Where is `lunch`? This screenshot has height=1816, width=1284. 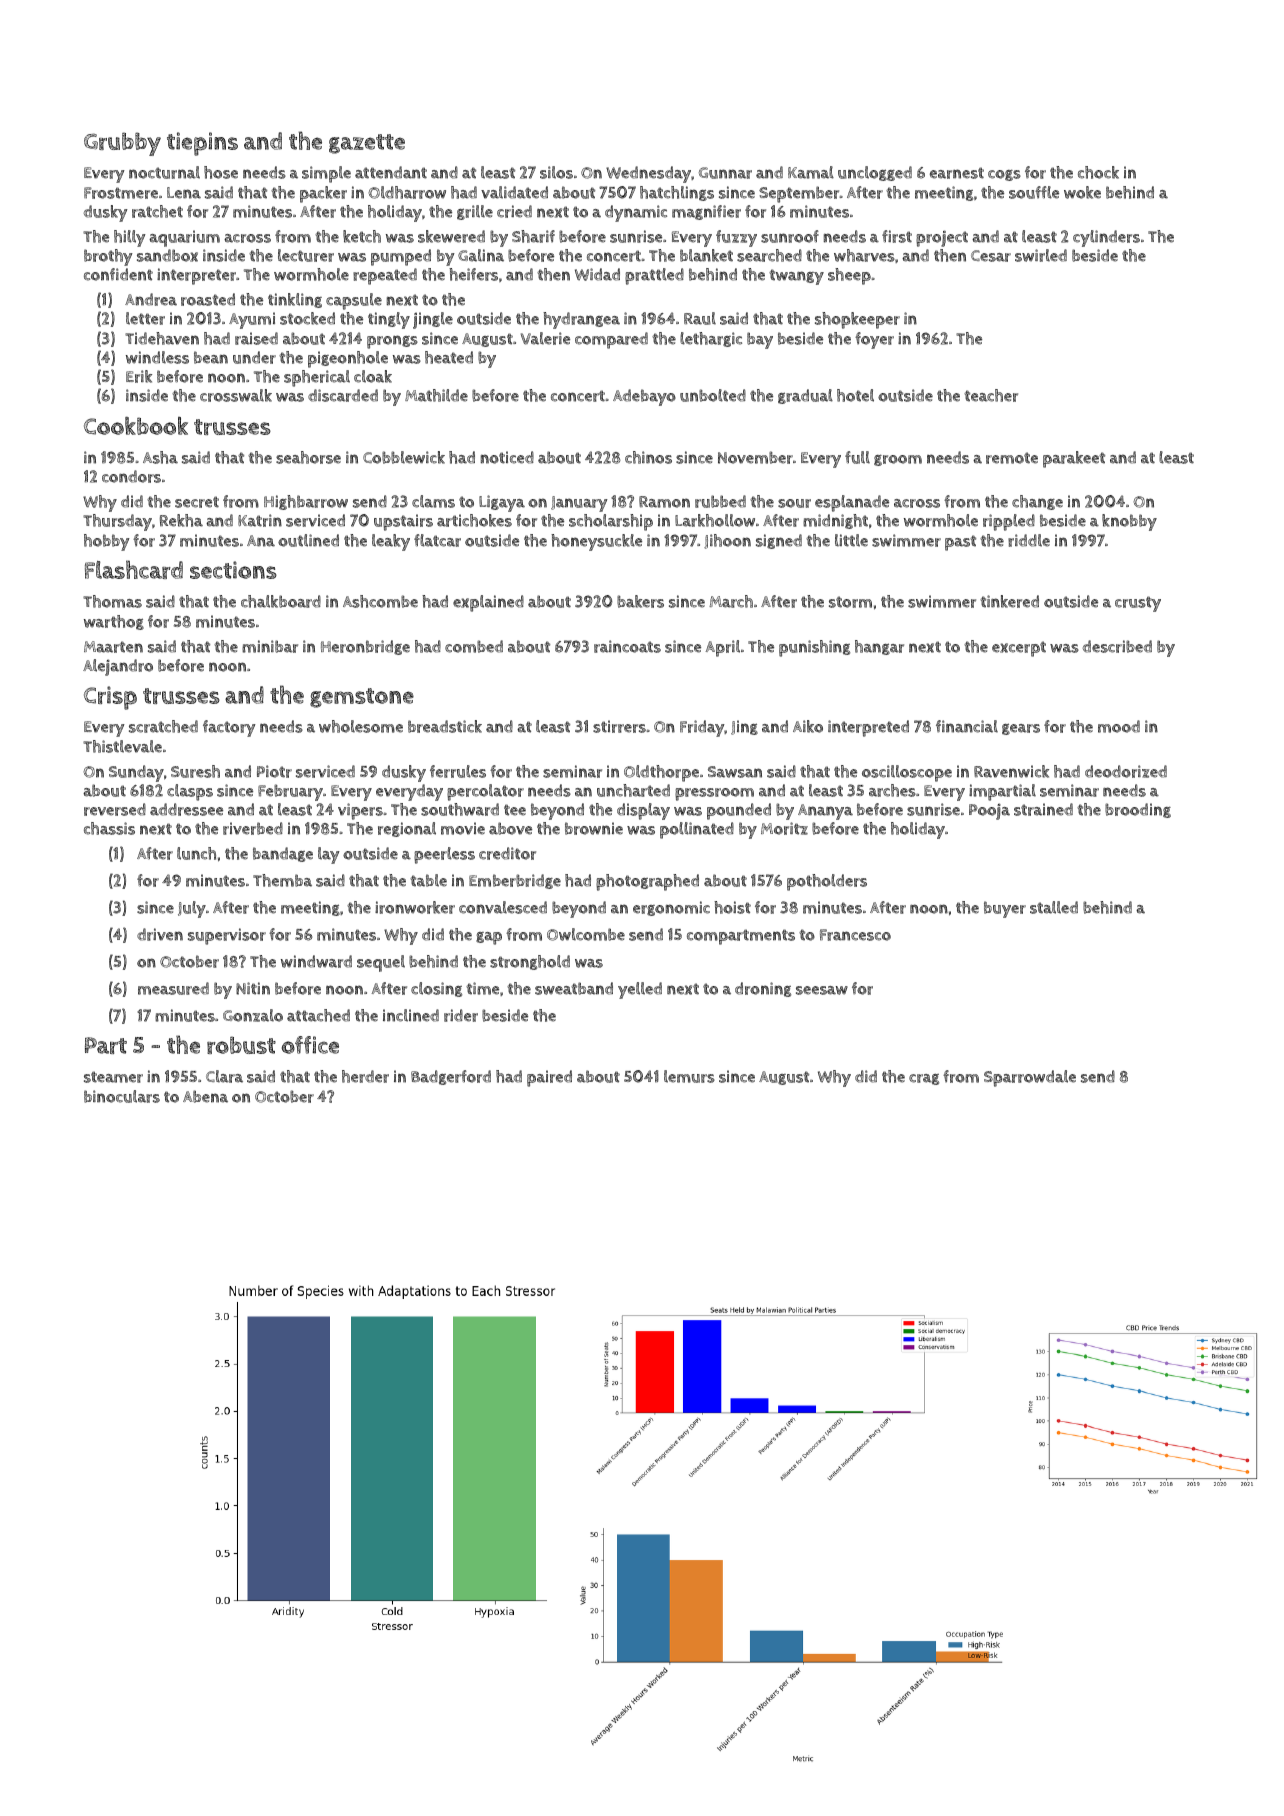 lunch is located at coordinates (196, 853).
